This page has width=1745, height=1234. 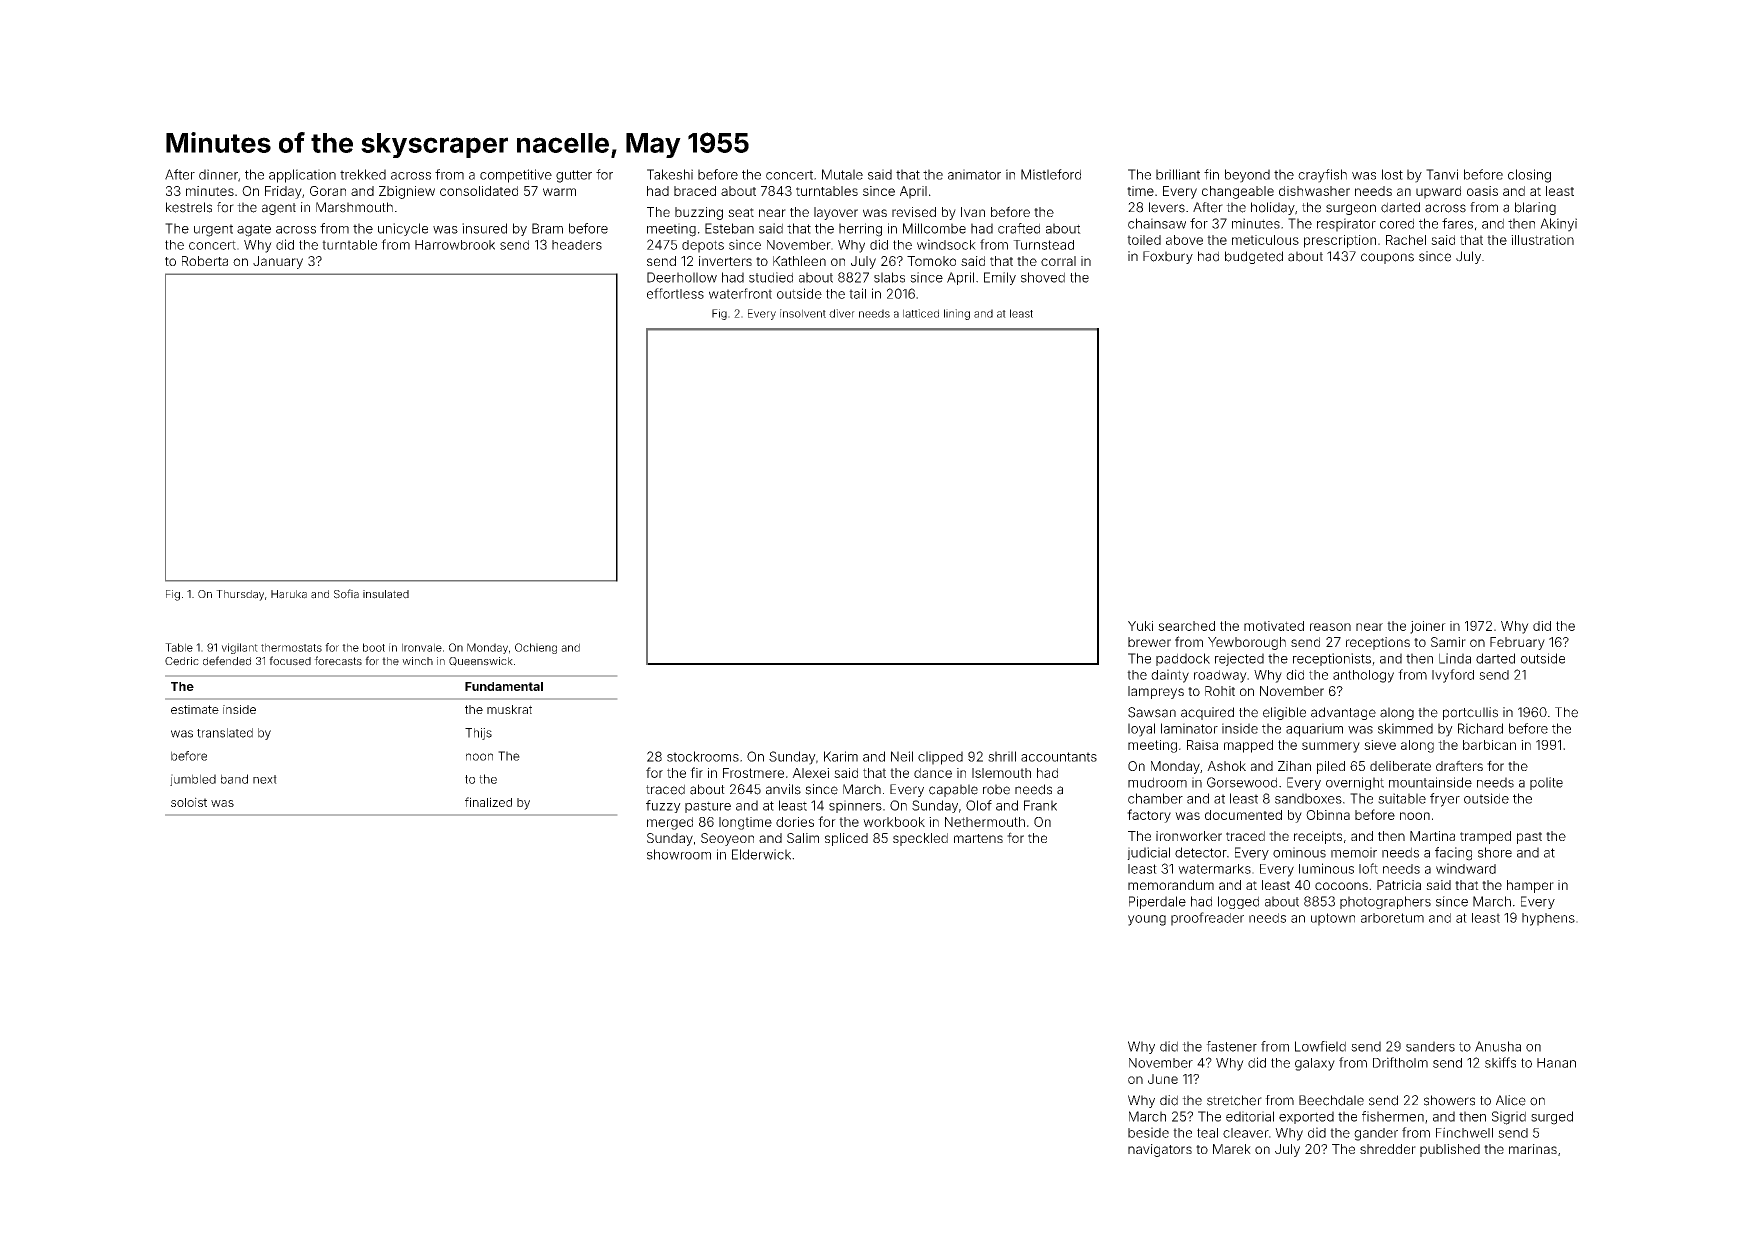 What do you see at coordinates (727, 839) in the page?
I see `Seoyeon` at bounding box center [727, 839].
